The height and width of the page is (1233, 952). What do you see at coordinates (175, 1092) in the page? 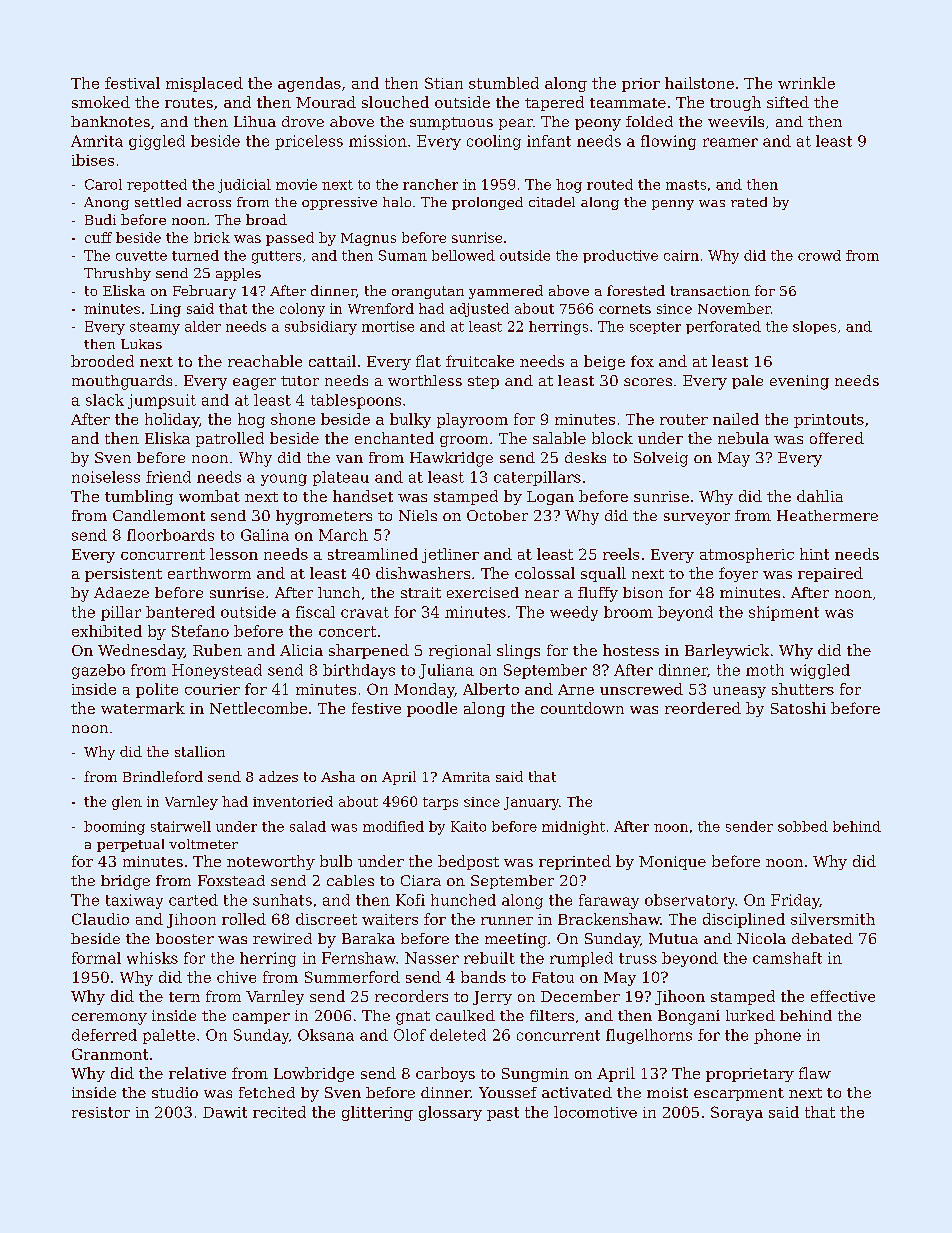
I see `studio` at bounding box center [175, 1092].
